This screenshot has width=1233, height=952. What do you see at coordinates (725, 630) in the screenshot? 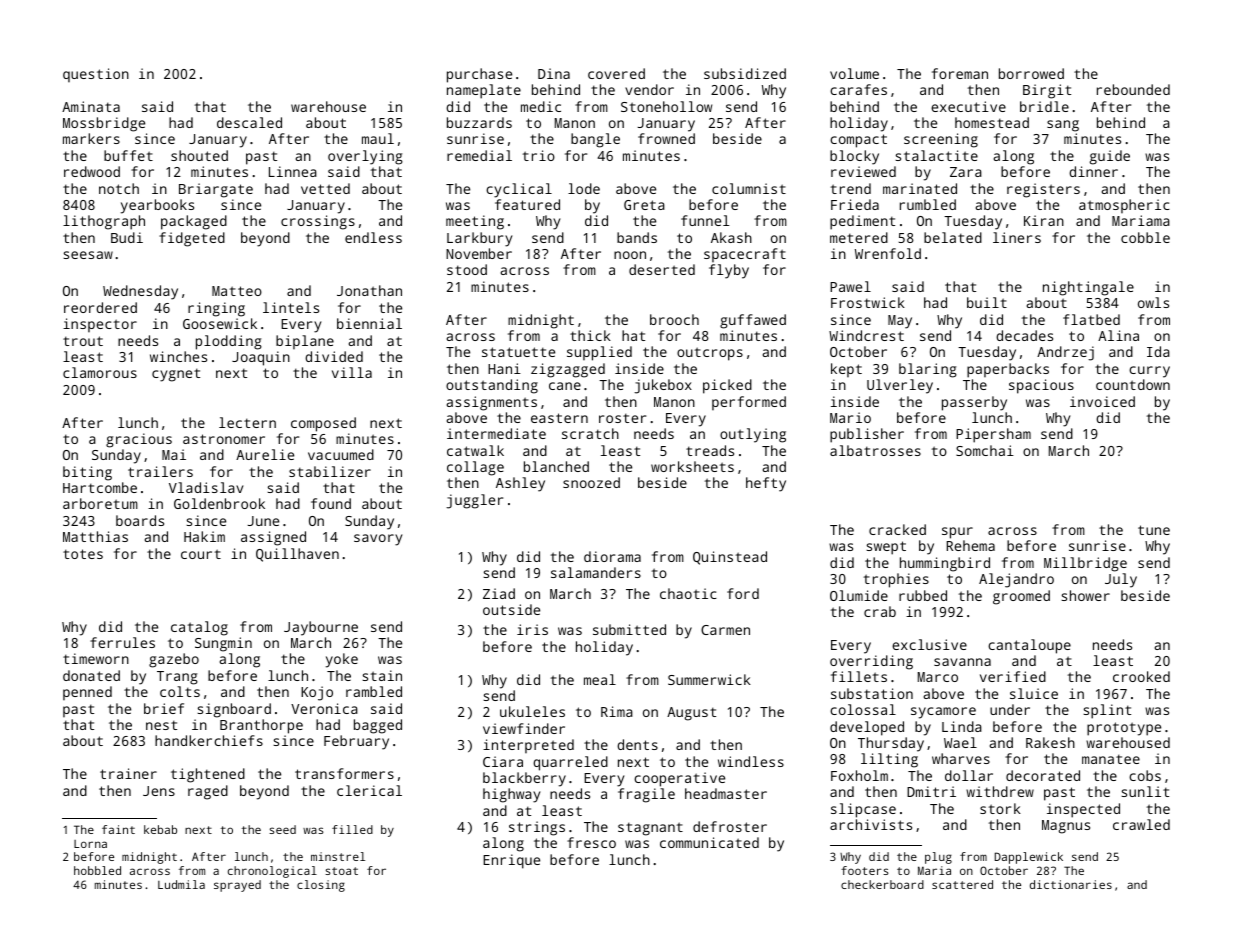
I see `Carmen` at bounding box center [725, 630].
